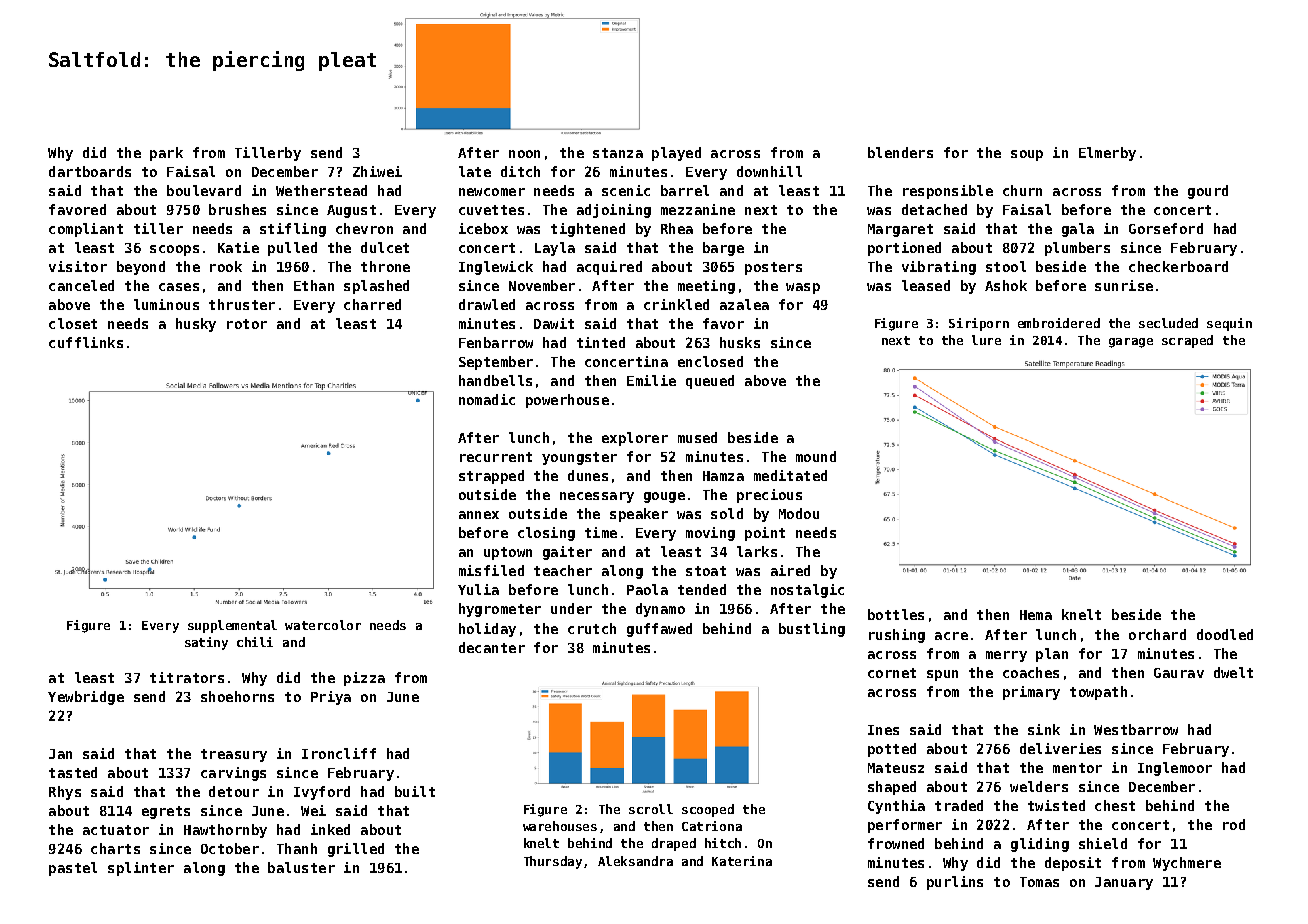  I want to click on sink, so click(1044, 729).
